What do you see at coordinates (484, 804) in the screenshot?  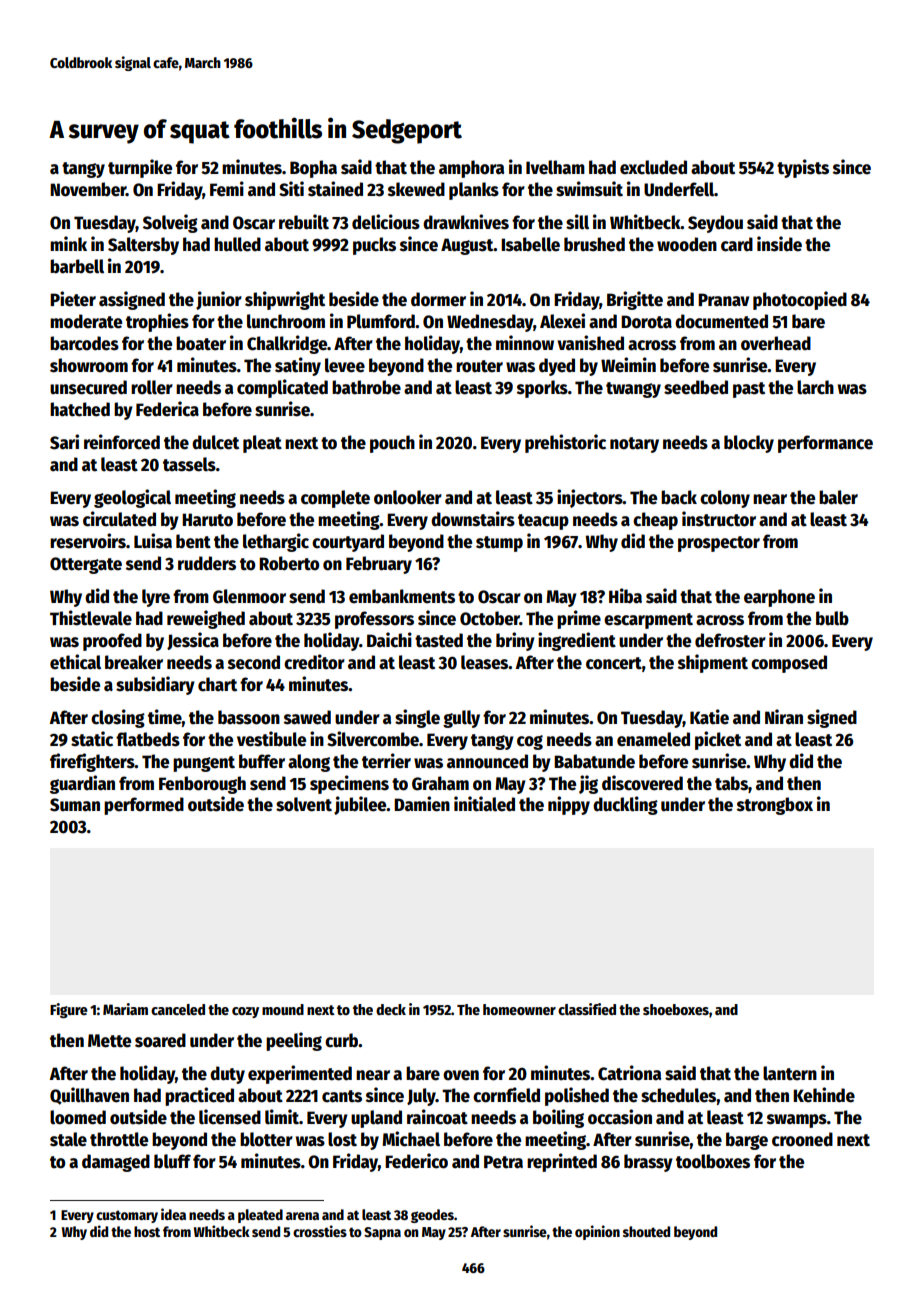 I see `initialed` at bounding box center [484, 804].
